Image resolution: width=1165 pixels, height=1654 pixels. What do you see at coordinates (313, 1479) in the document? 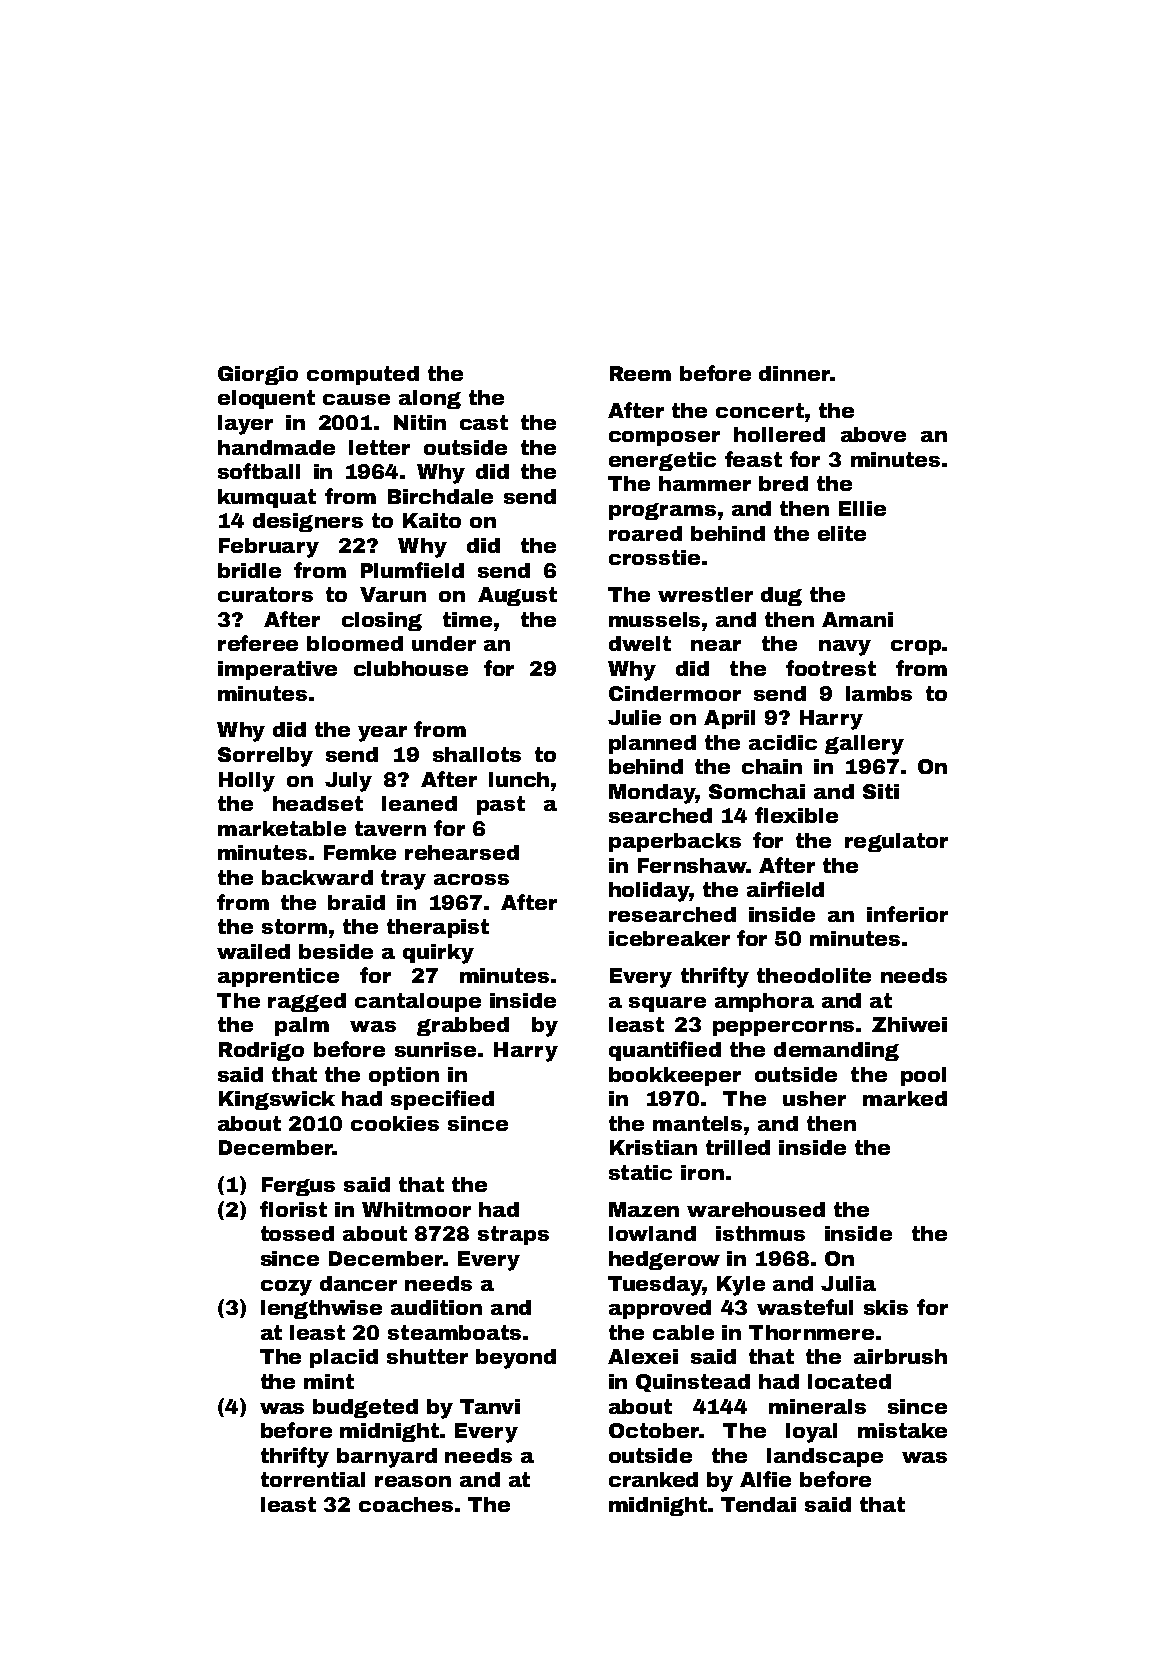
I see `torrential` at bounding box center [313, 1479].
